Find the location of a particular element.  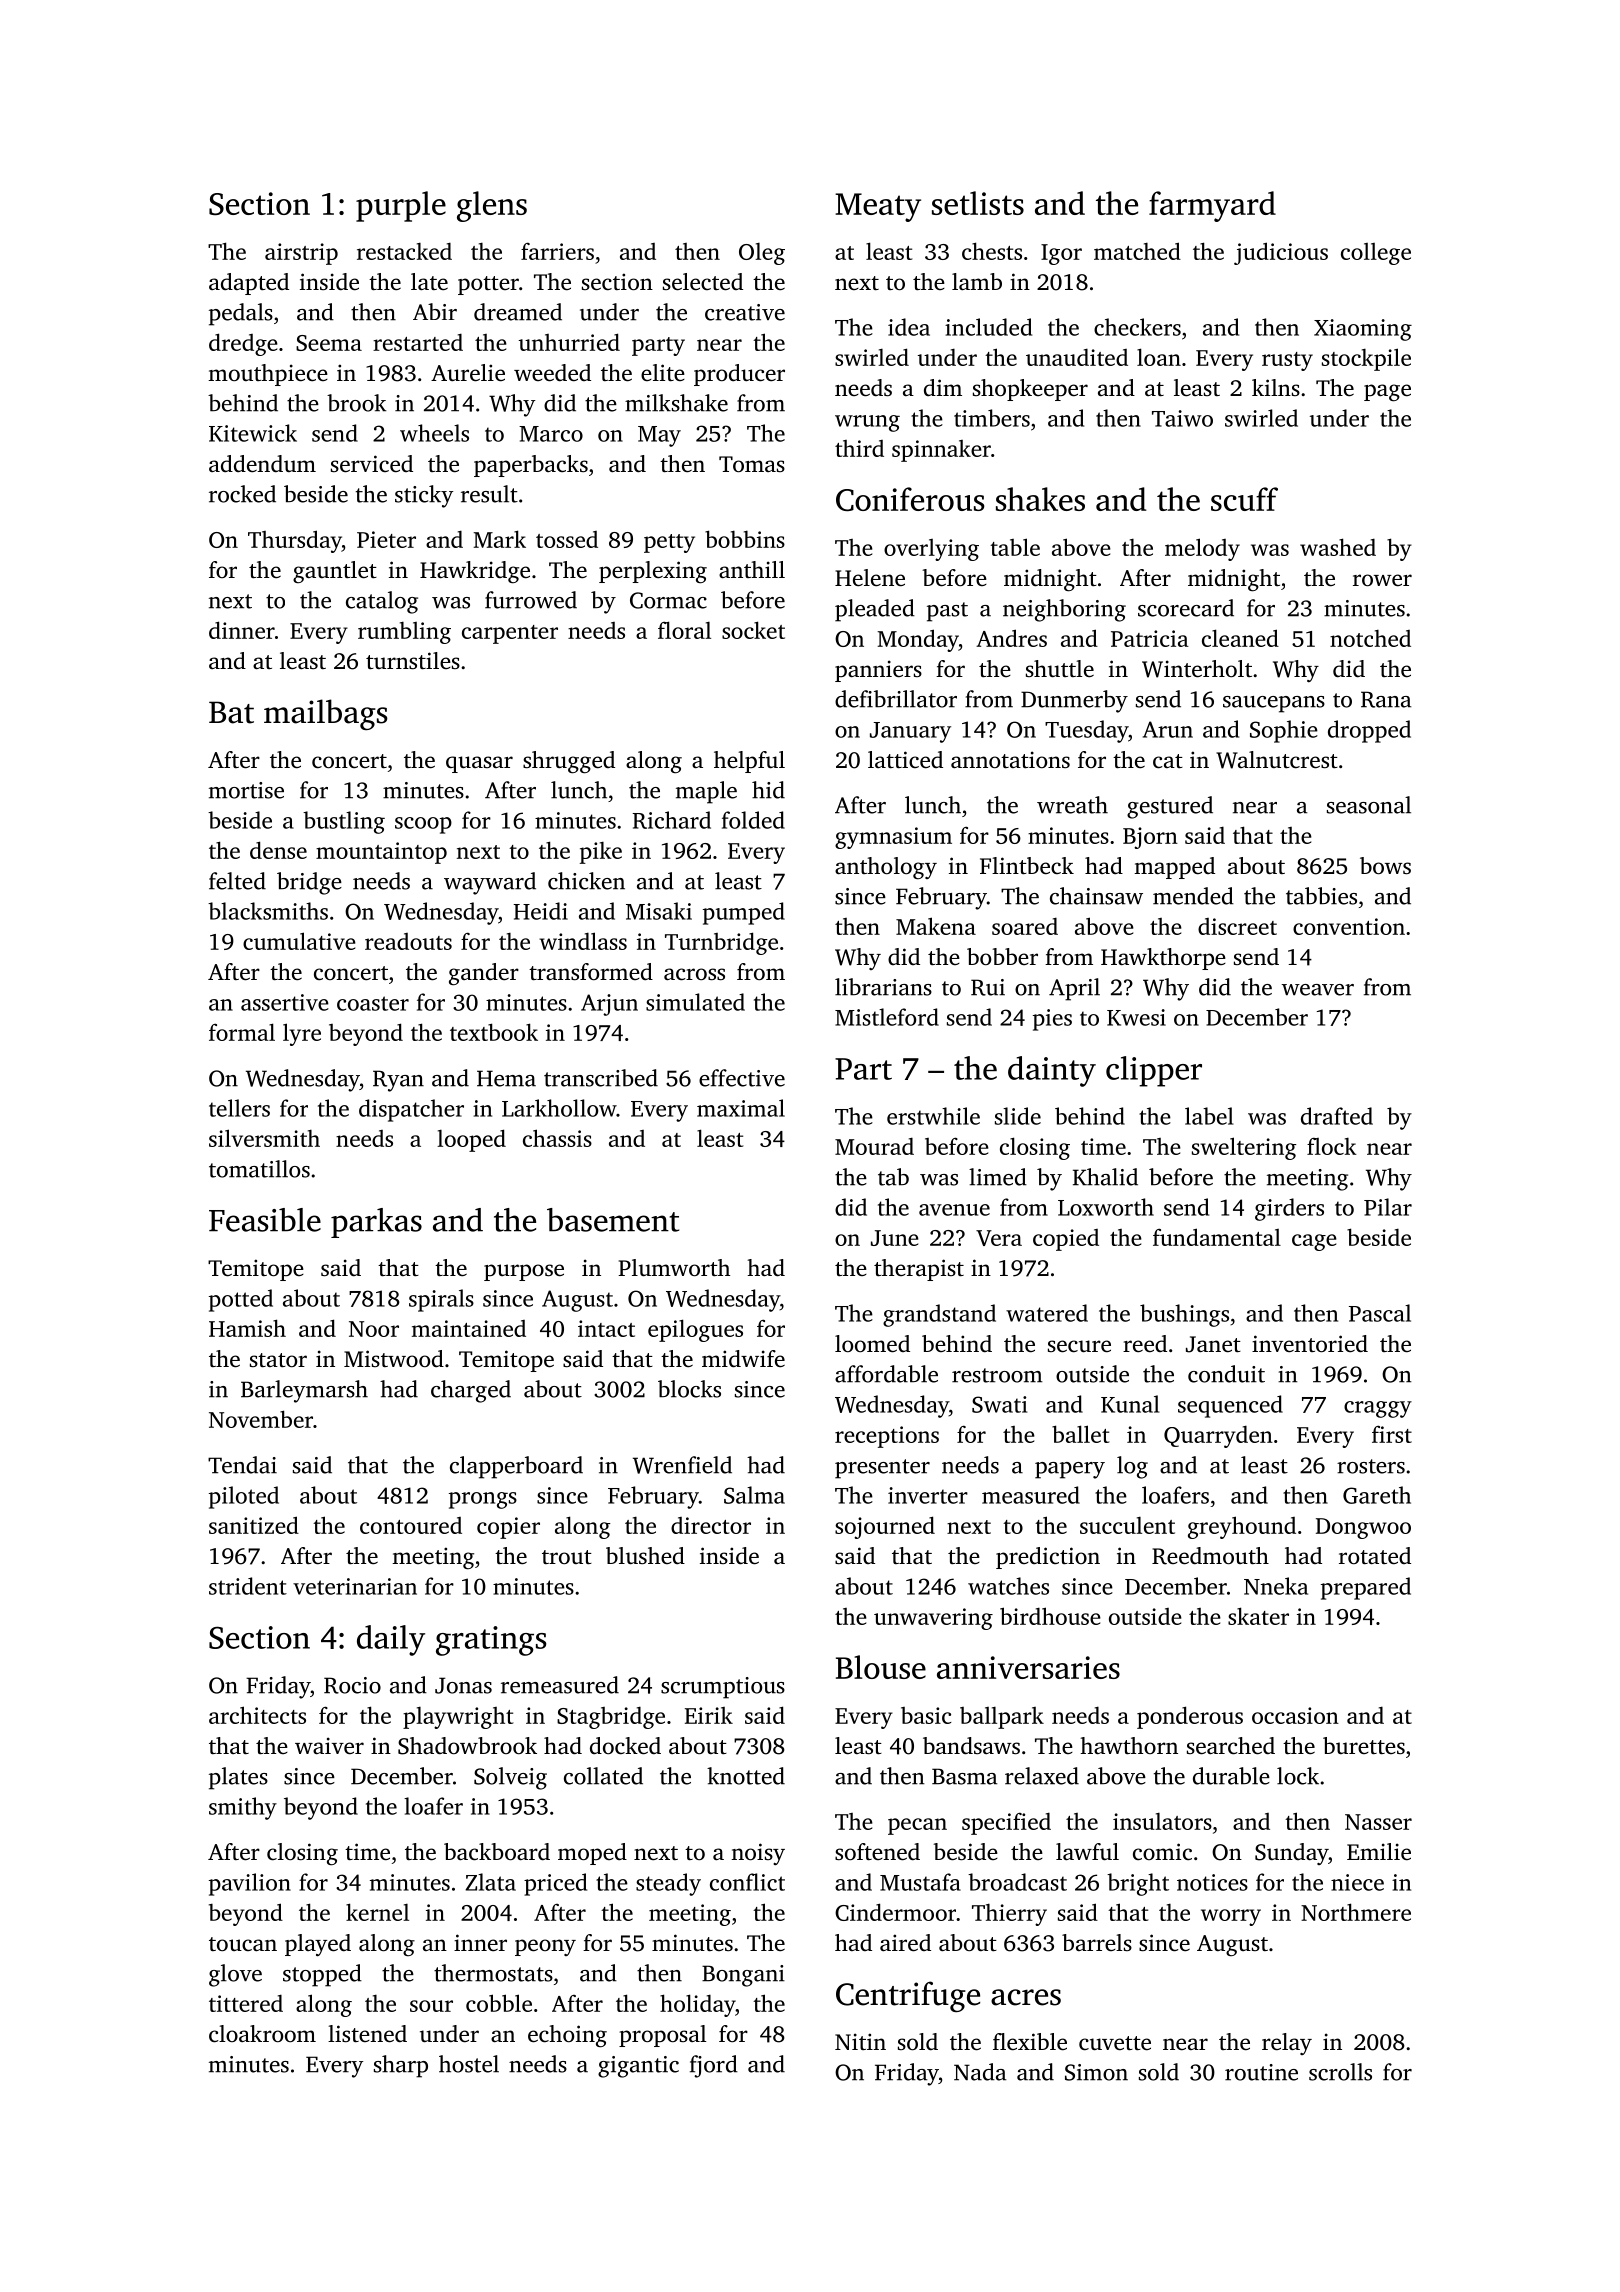

mailbags is located at coordinates (326, 714).
